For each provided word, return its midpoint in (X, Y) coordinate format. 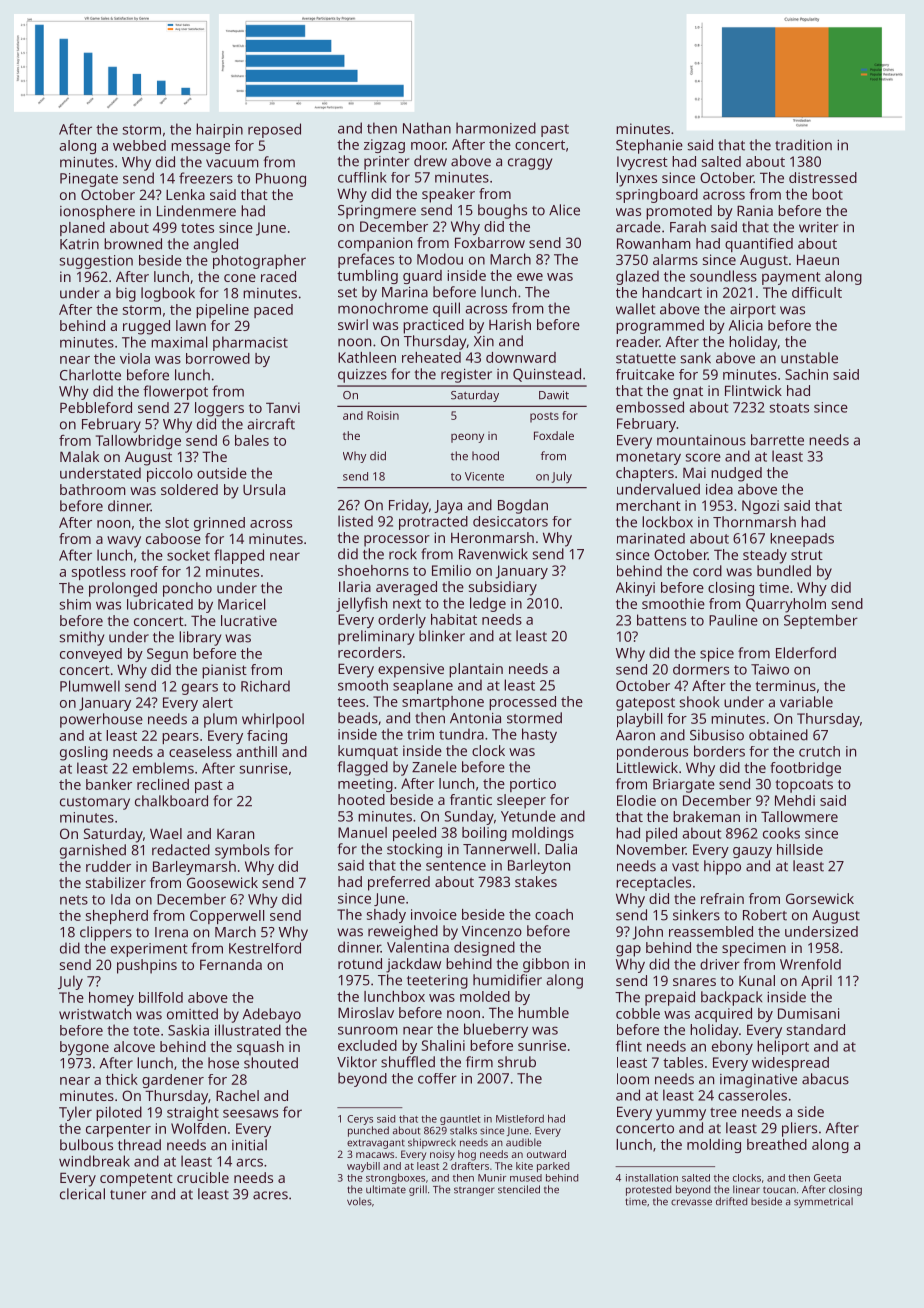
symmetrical (823, 1202)
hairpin (219, 130)
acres (270, 1195)
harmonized (496, 128)
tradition (803, 145)
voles (359, 1201)
